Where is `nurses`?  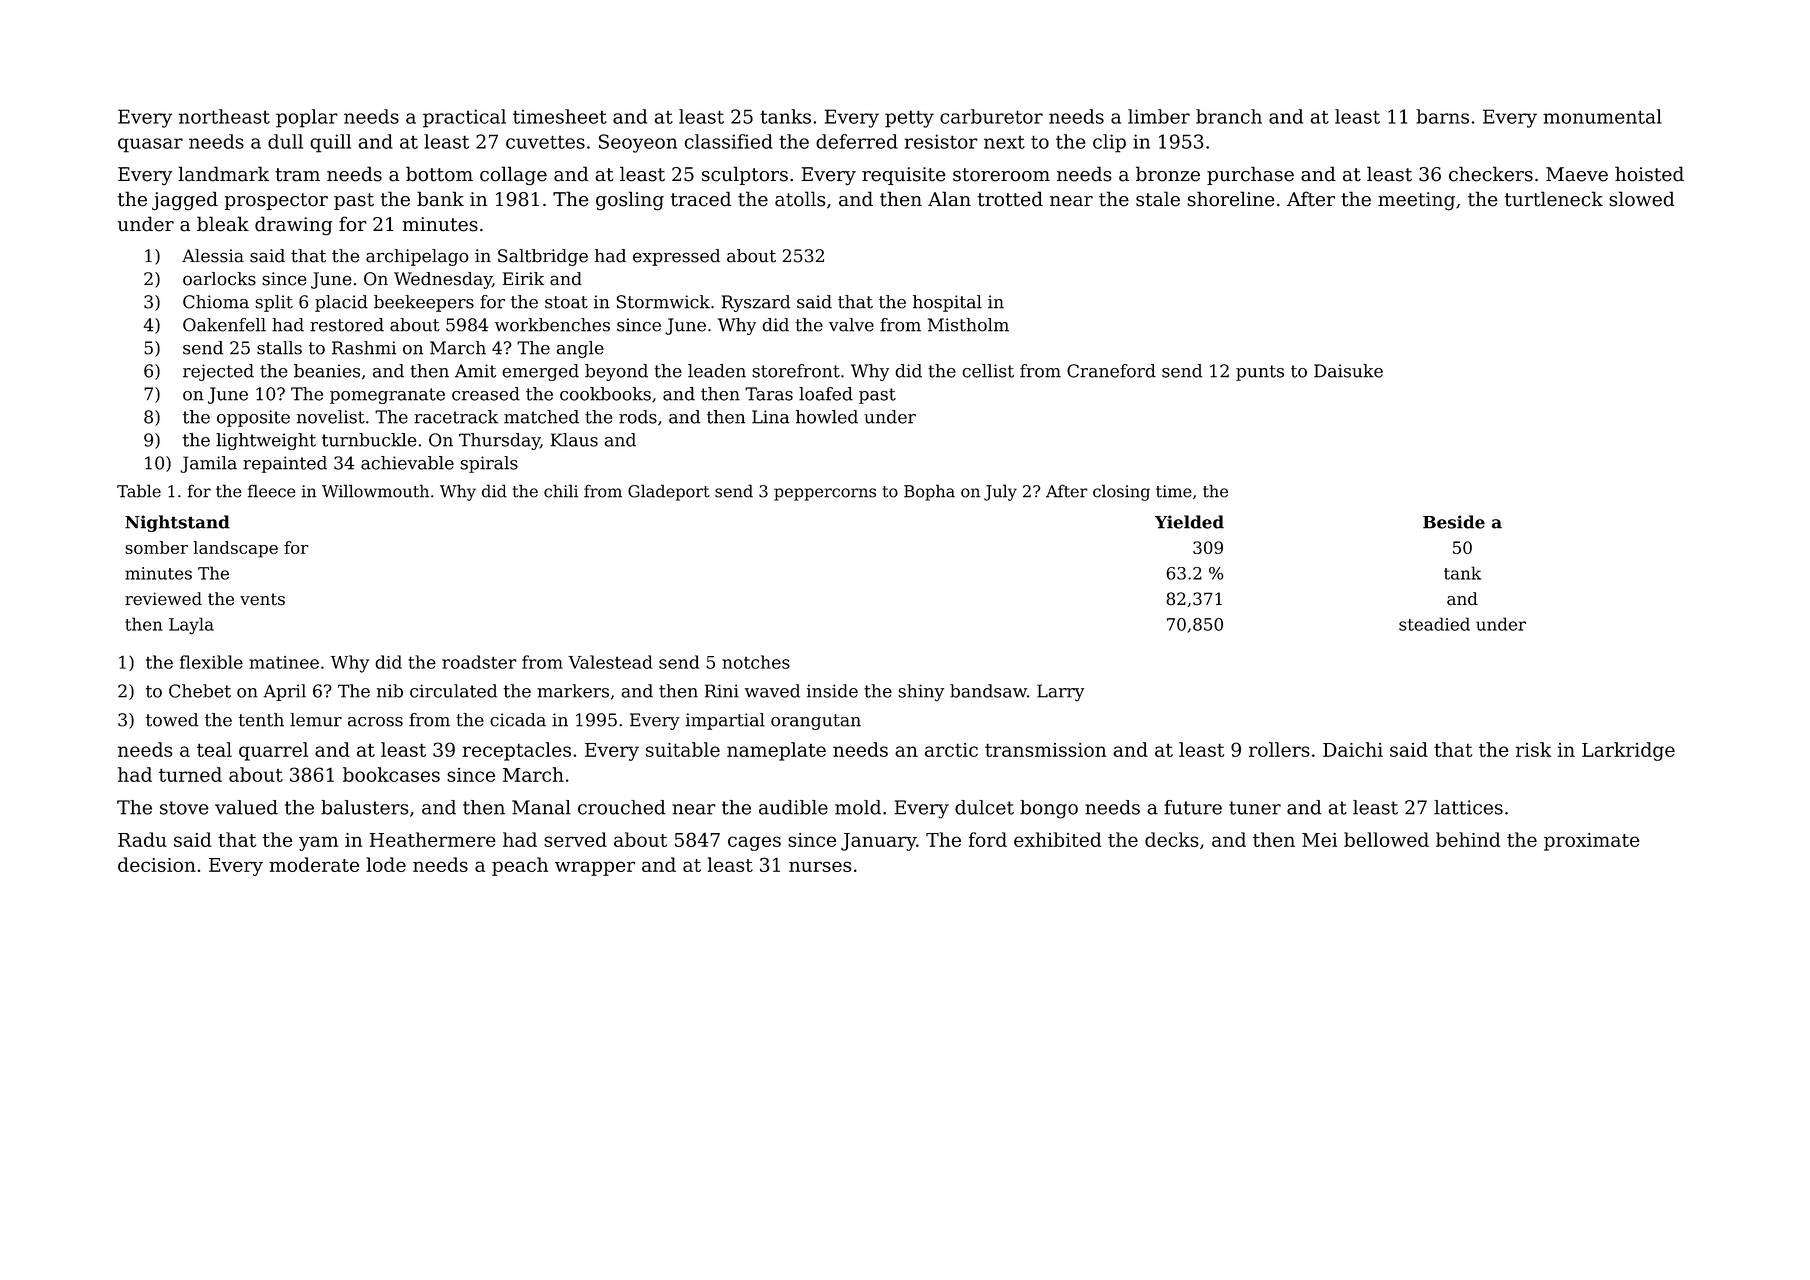 nurses is located at coordinates (820, 866).
